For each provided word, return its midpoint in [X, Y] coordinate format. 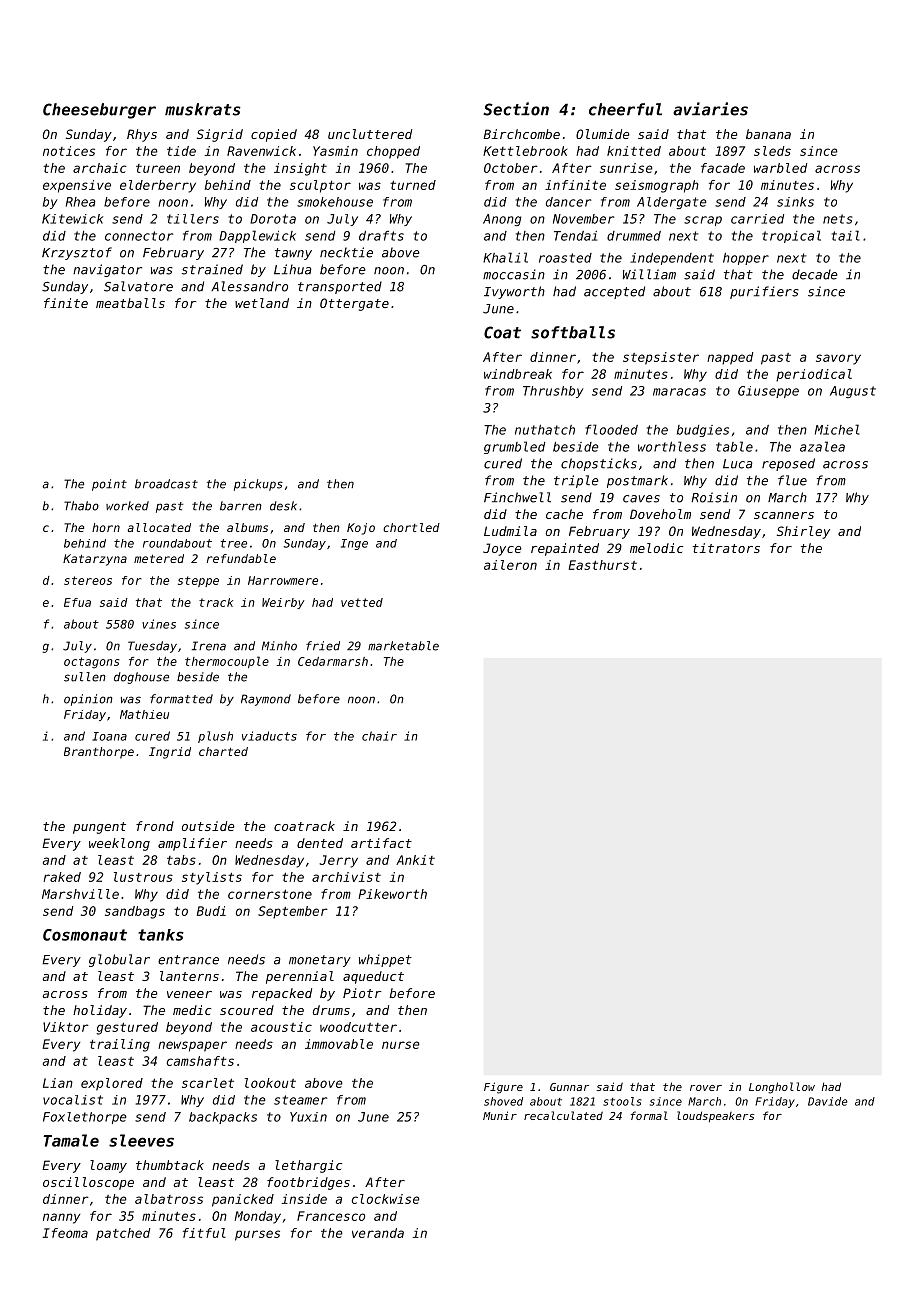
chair [379, 736]
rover [706, 1088]
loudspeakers [715, 1116]
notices [69, 151]
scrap [703, 221]
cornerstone [270, 894]
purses [257, 1235]
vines [159, 624]
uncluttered [370, 134]
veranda [378, 1233]
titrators [726, 548]
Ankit [415, 860]
